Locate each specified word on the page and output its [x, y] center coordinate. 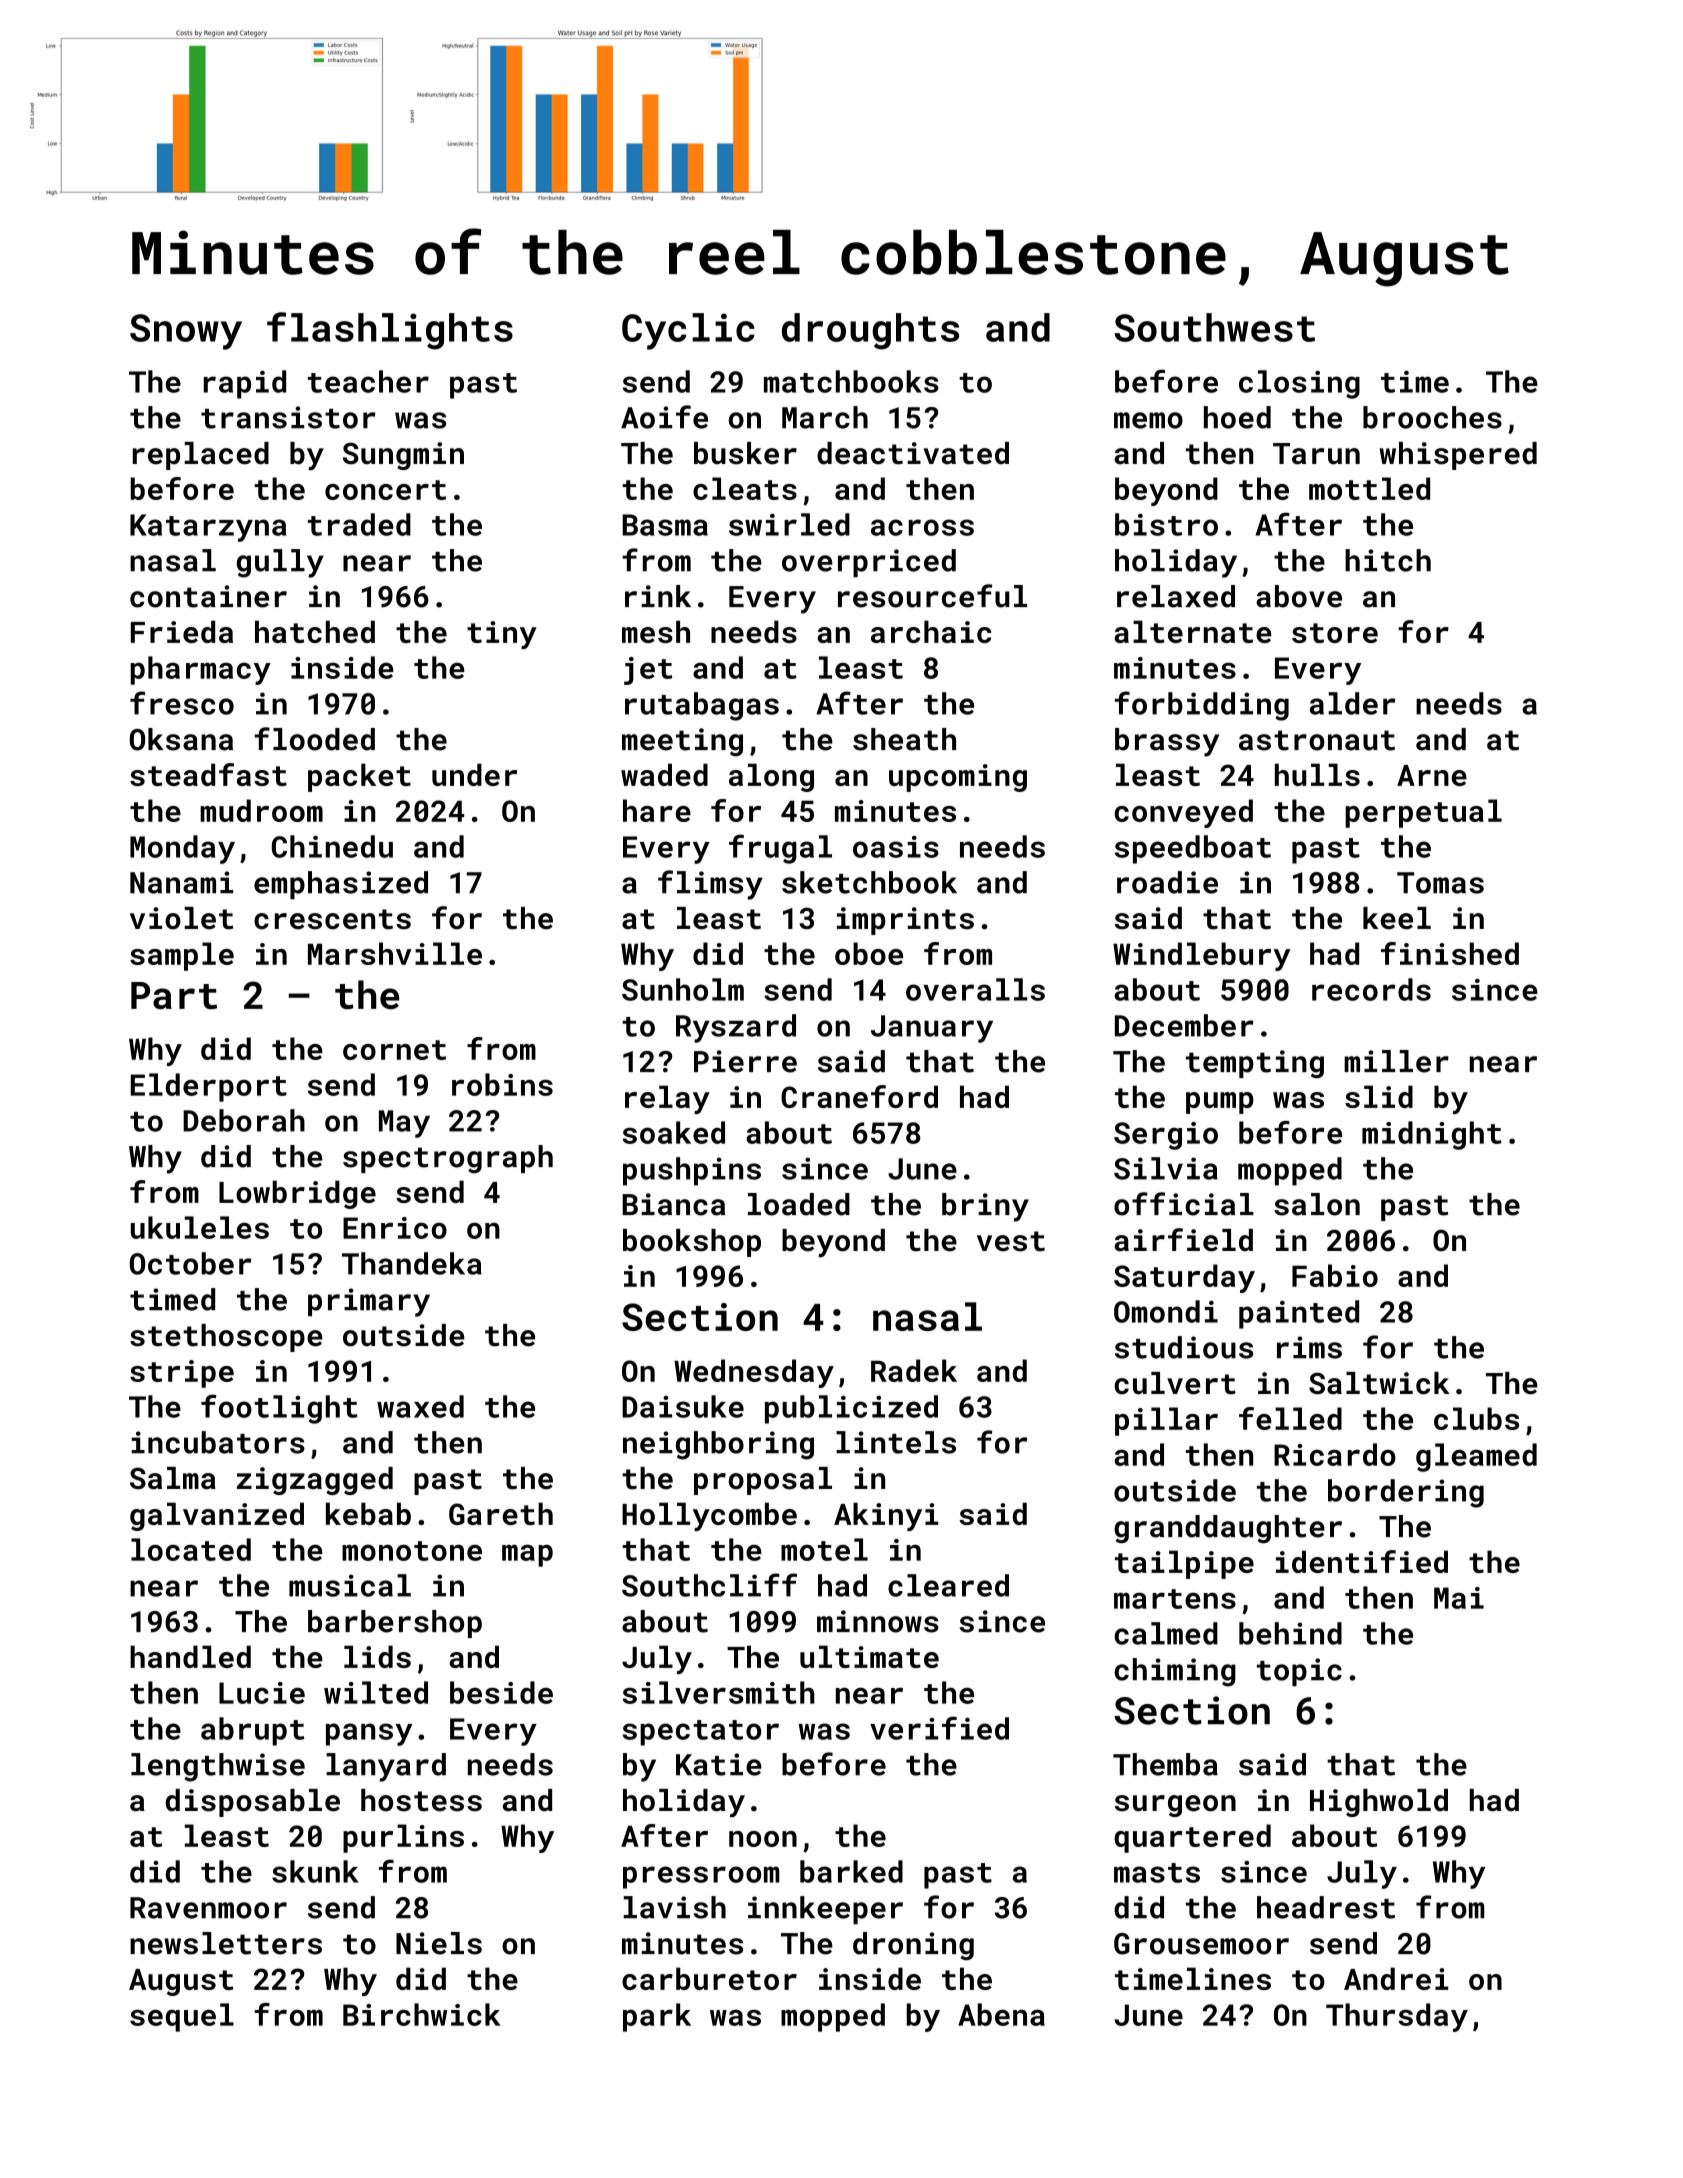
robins [502, 1084]
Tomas [1440, 883]
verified [939, 1728]
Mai [1459, 1598]
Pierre [745, 1061]
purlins [403, 1838]
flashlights [390, 331]
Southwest [1214, 327]
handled [190, 1656]
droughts [870, 331]
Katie [719, 1764]
